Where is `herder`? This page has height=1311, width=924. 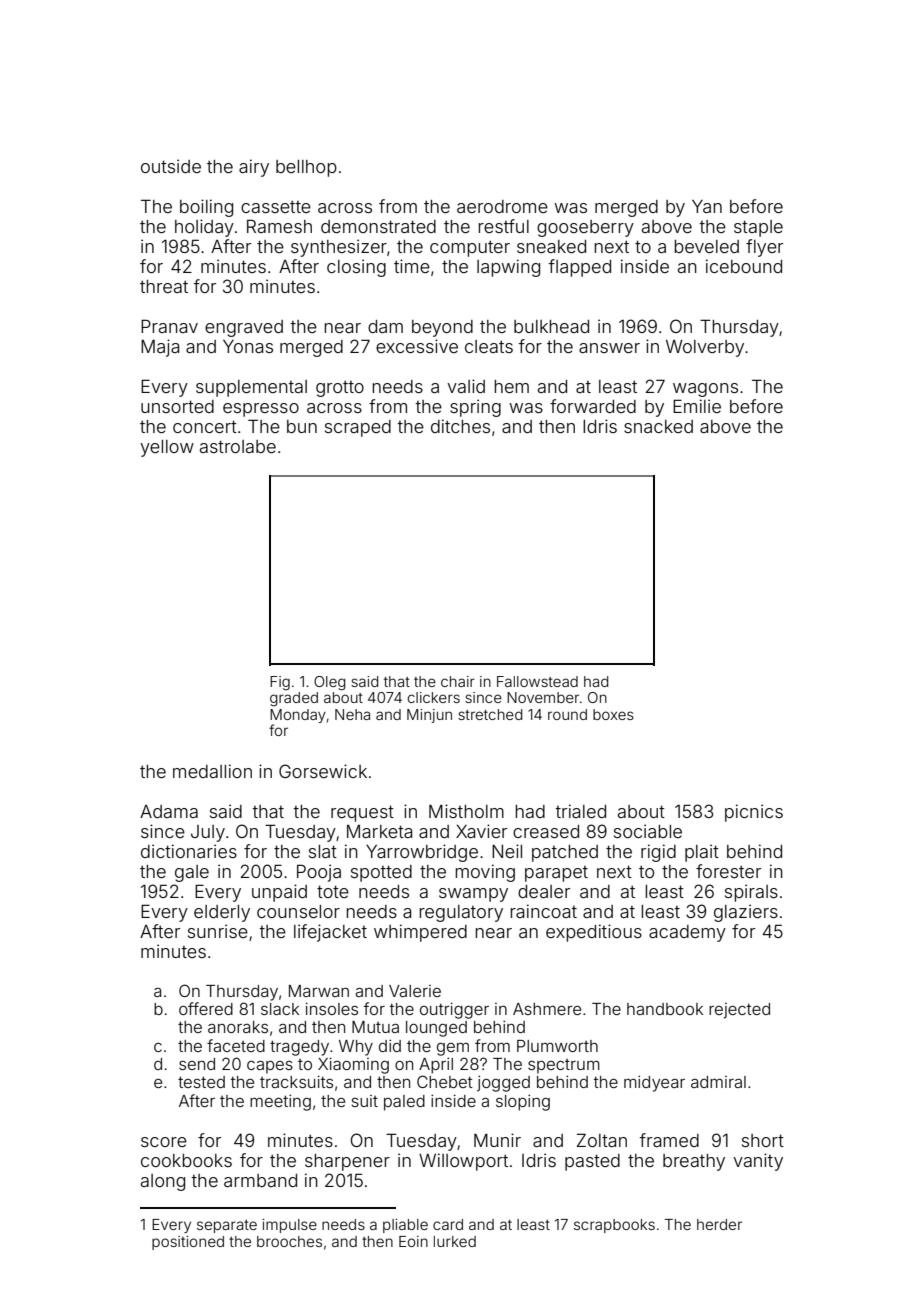
herder is located at coordinates (719, 1224).
